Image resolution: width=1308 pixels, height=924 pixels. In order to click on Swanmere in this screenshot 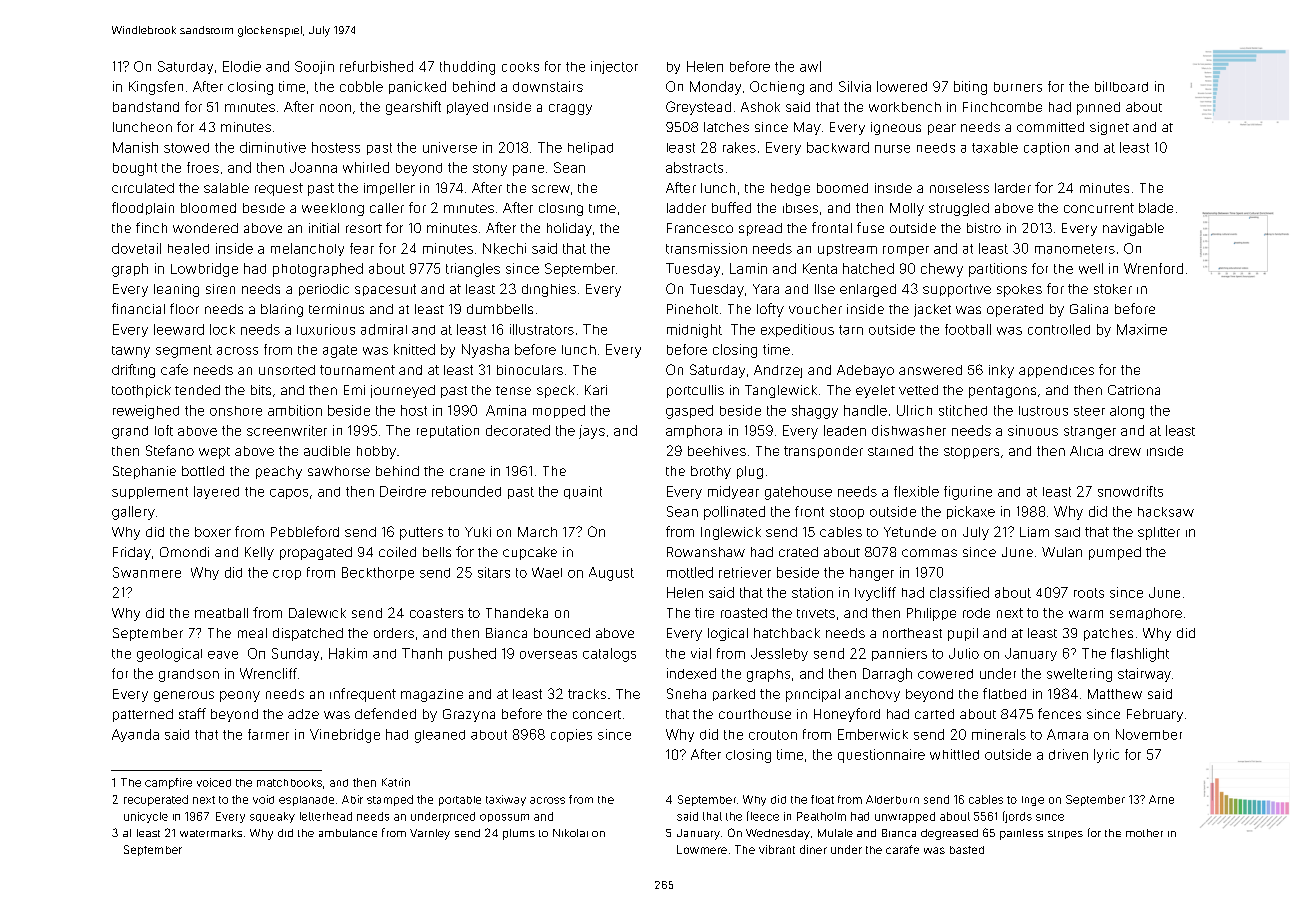, I will do `click(147, 572)`.
